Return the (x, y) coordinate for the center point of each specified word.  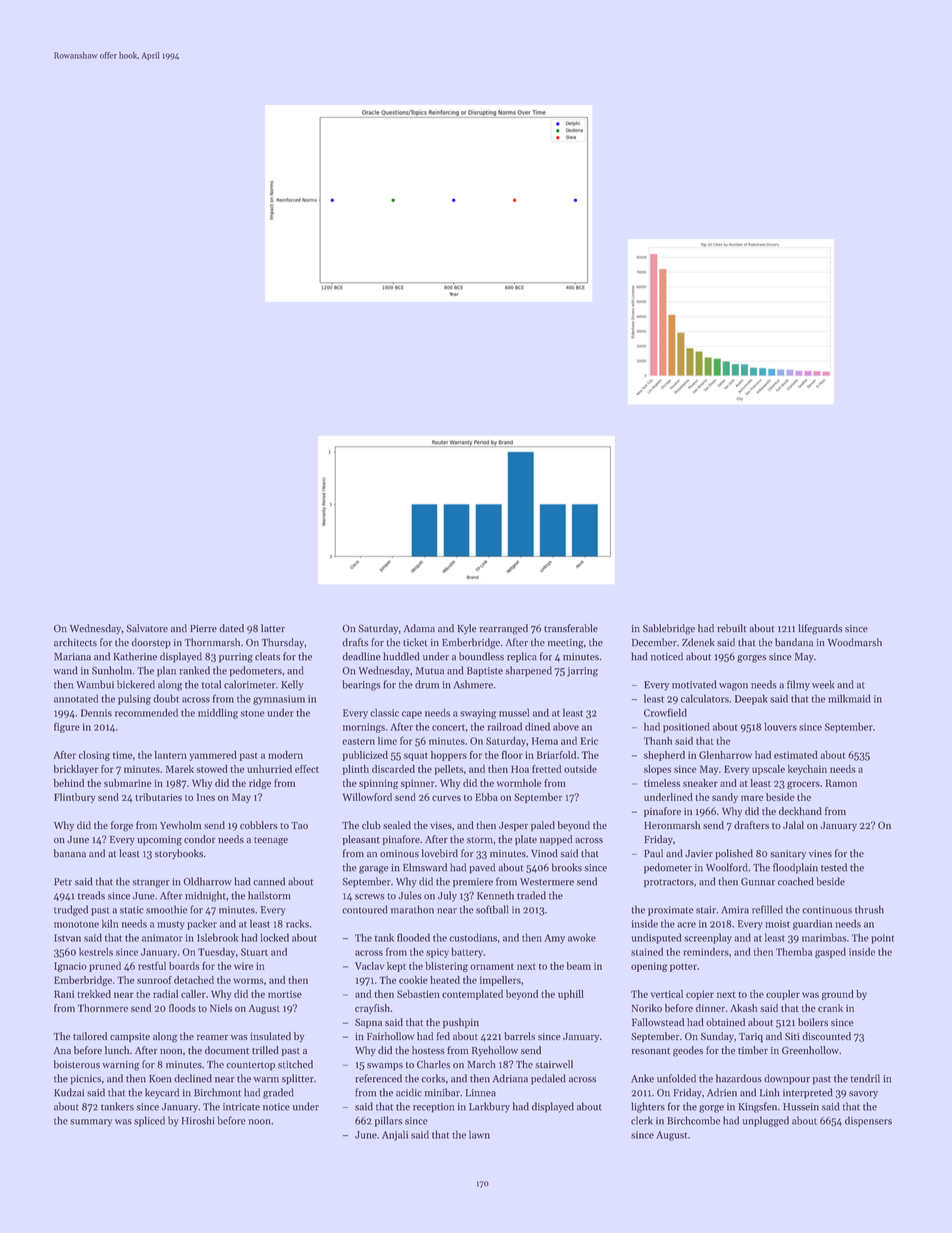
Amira (735, 910)
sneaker (700, 783)
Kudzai (69, 1092)
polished (734, 854)
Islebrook (217, 937)
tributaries (159, 797)
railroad (504, 726)
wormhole (519, 783)
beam (579, 966)
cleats (267, 656)
